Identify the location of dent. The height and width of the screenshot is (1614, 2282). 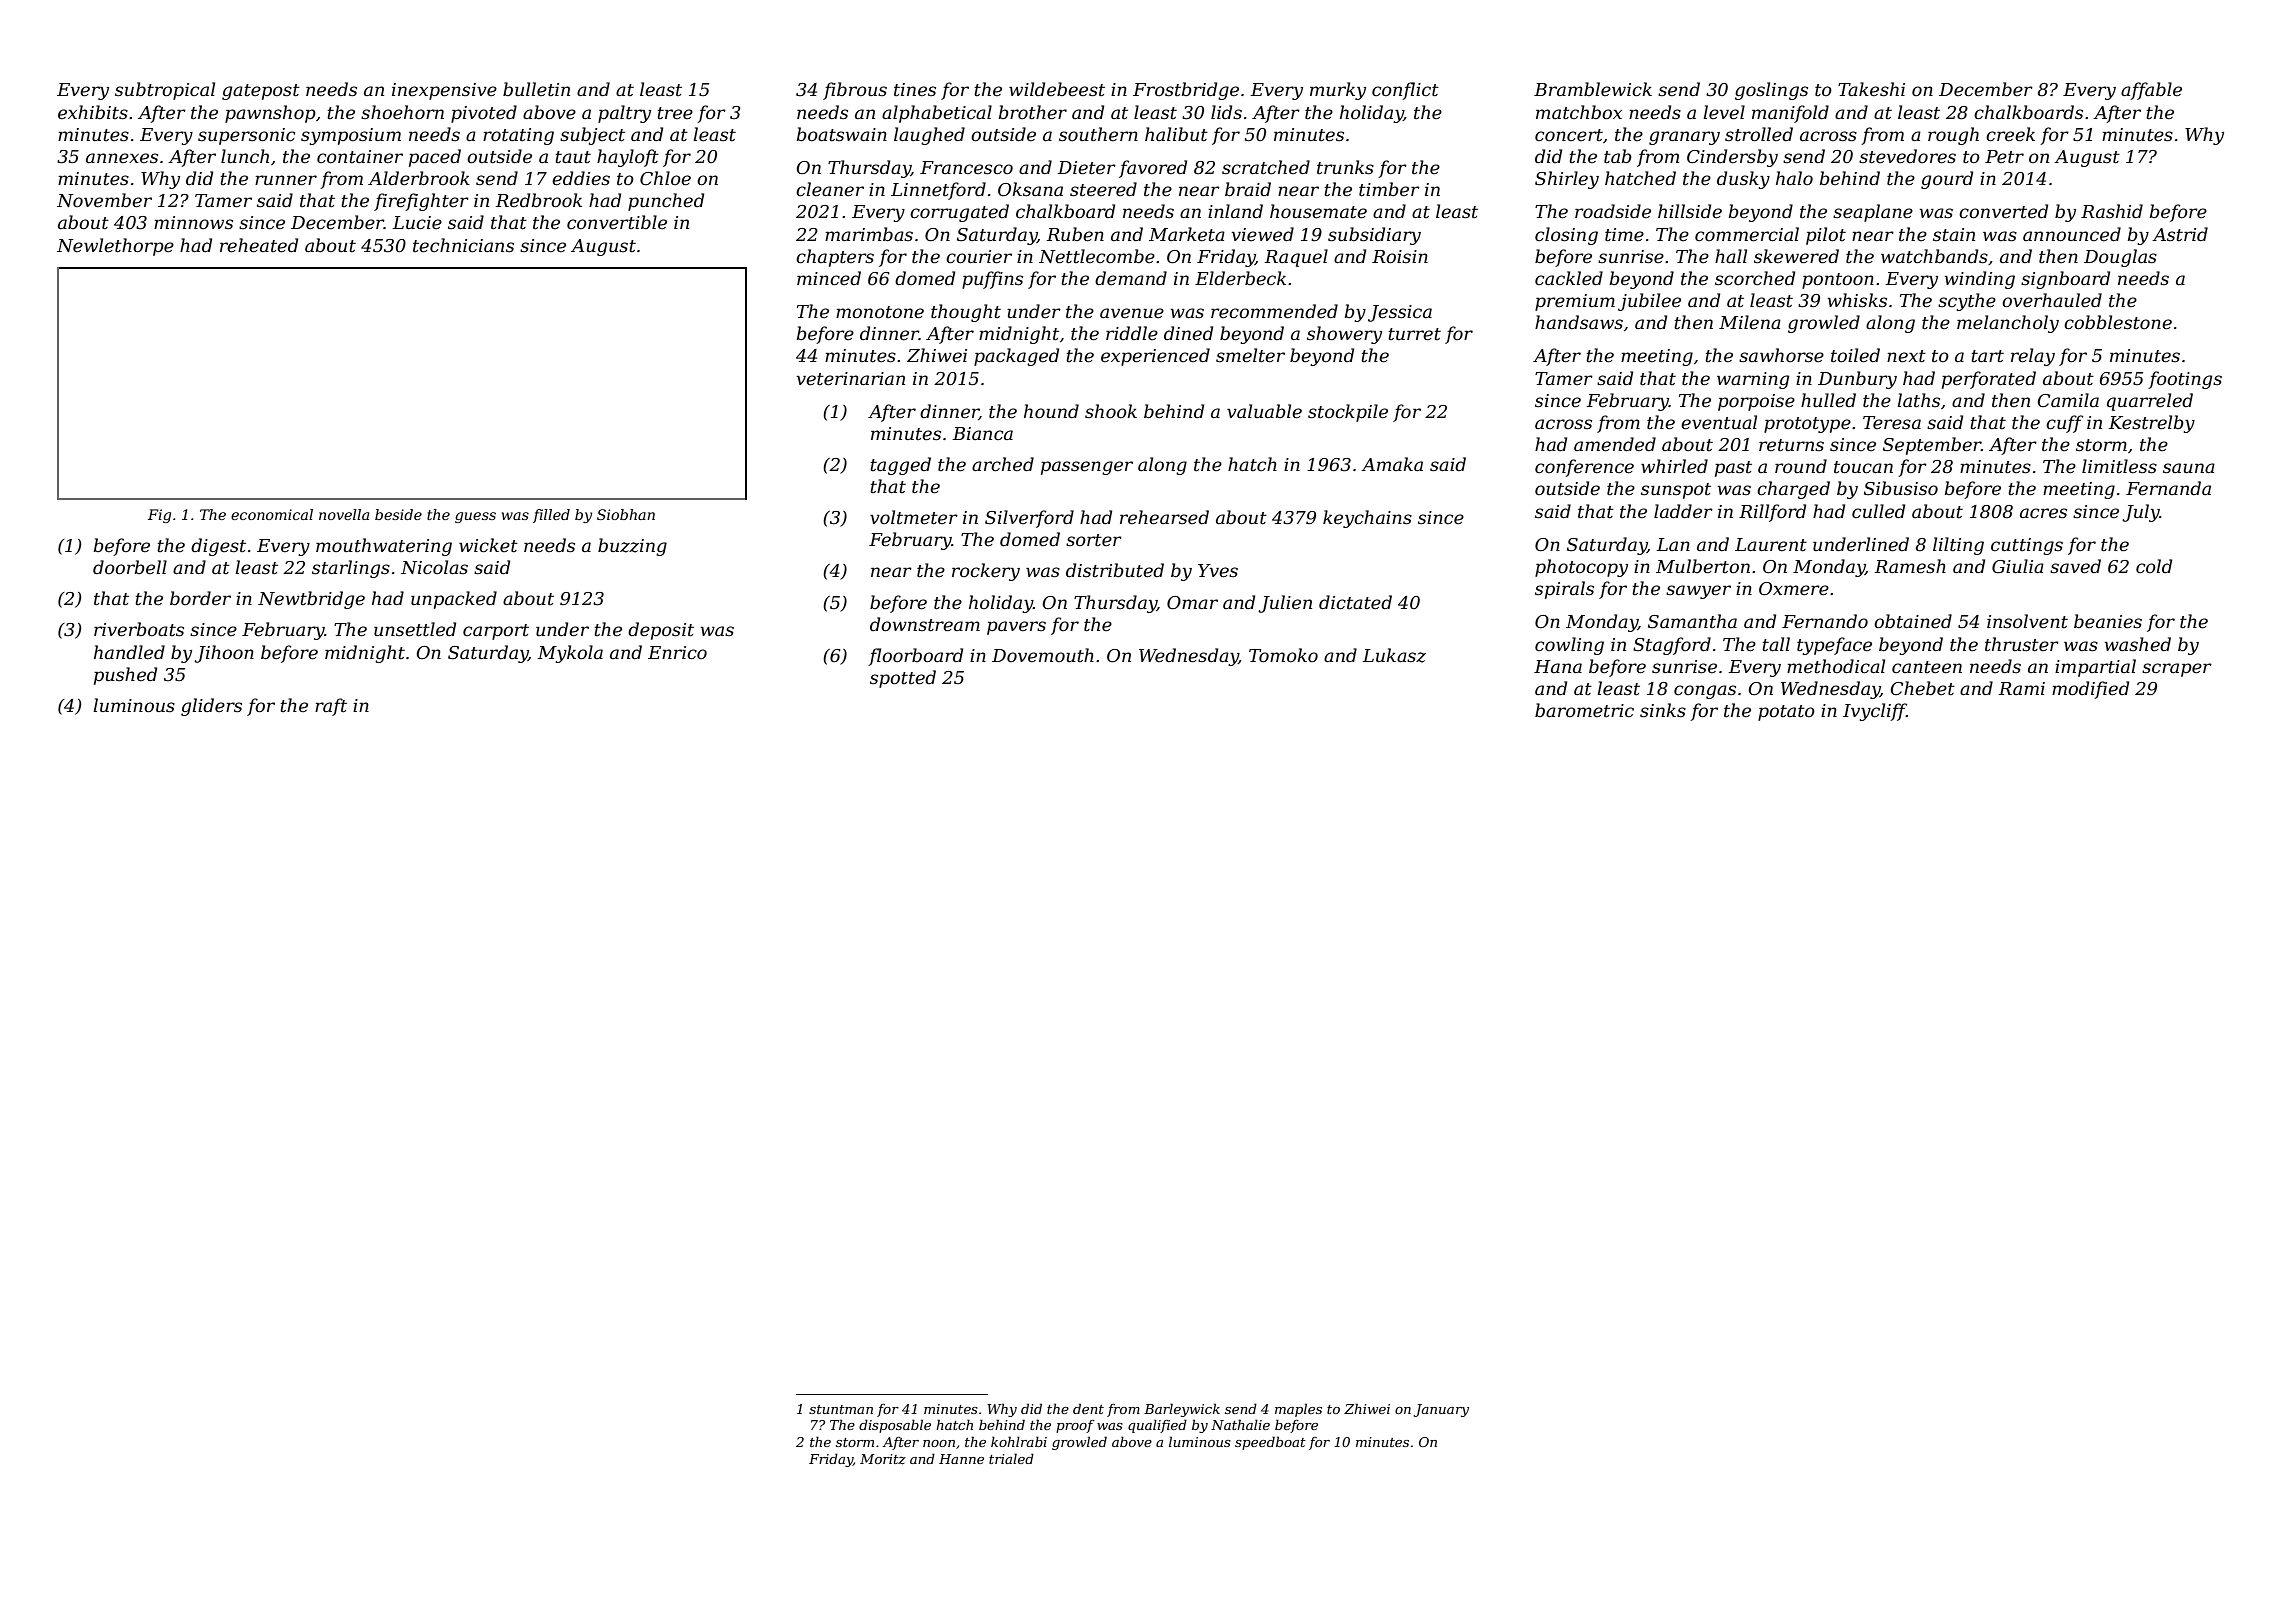
(1088, 1408).
